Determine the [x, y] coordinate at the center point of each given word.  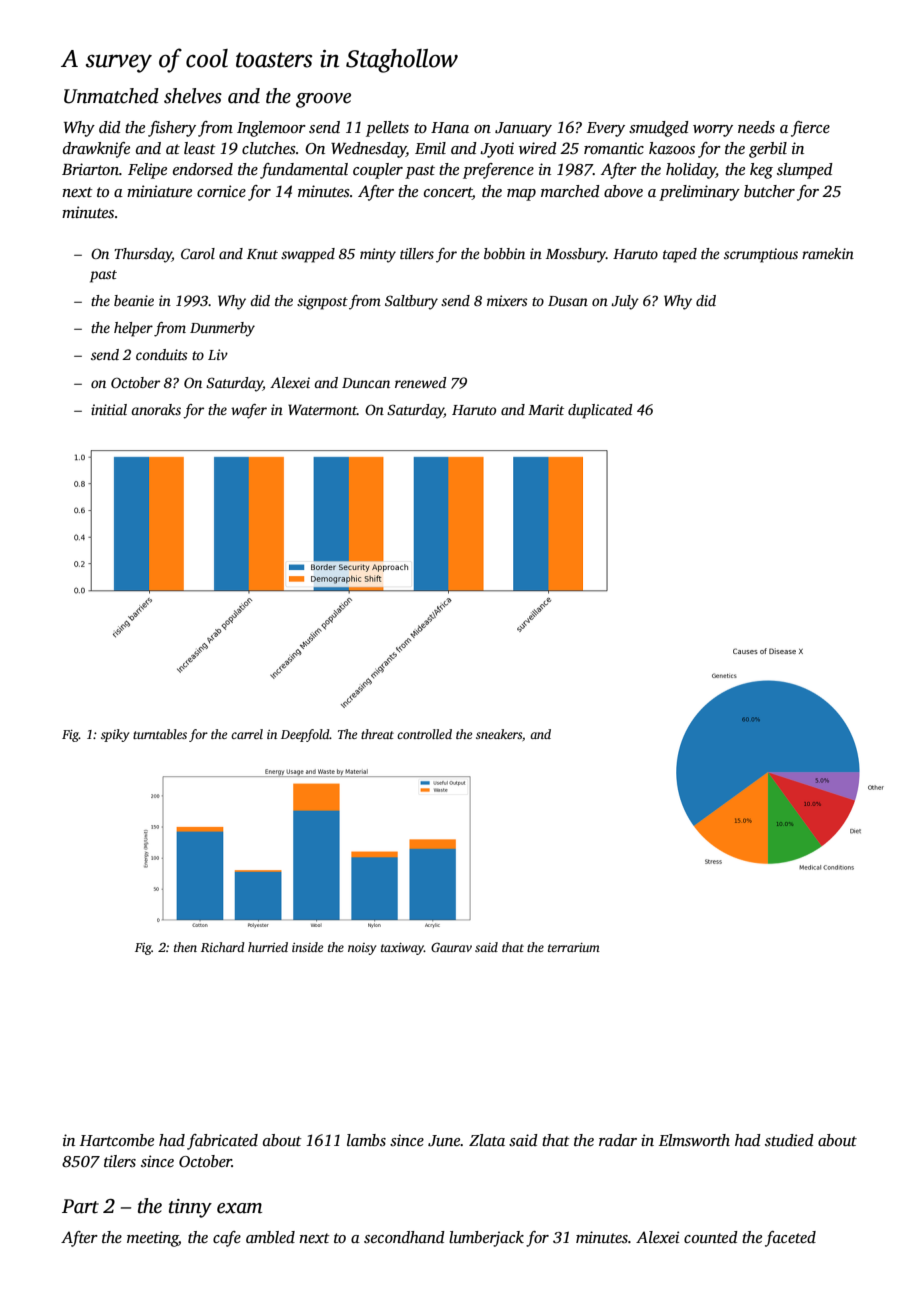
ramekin [828, 253]
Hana [450, 127]
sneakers [499, 734]
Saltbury [411, 302]
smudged [659, 129]
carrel [247, 734]
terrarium [574, 947]
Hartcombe [117, 1140]
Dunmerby [222, 329]
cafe [227, 1239]
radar [618, 1140]
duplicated [600, 411]
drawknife [96, 150]
